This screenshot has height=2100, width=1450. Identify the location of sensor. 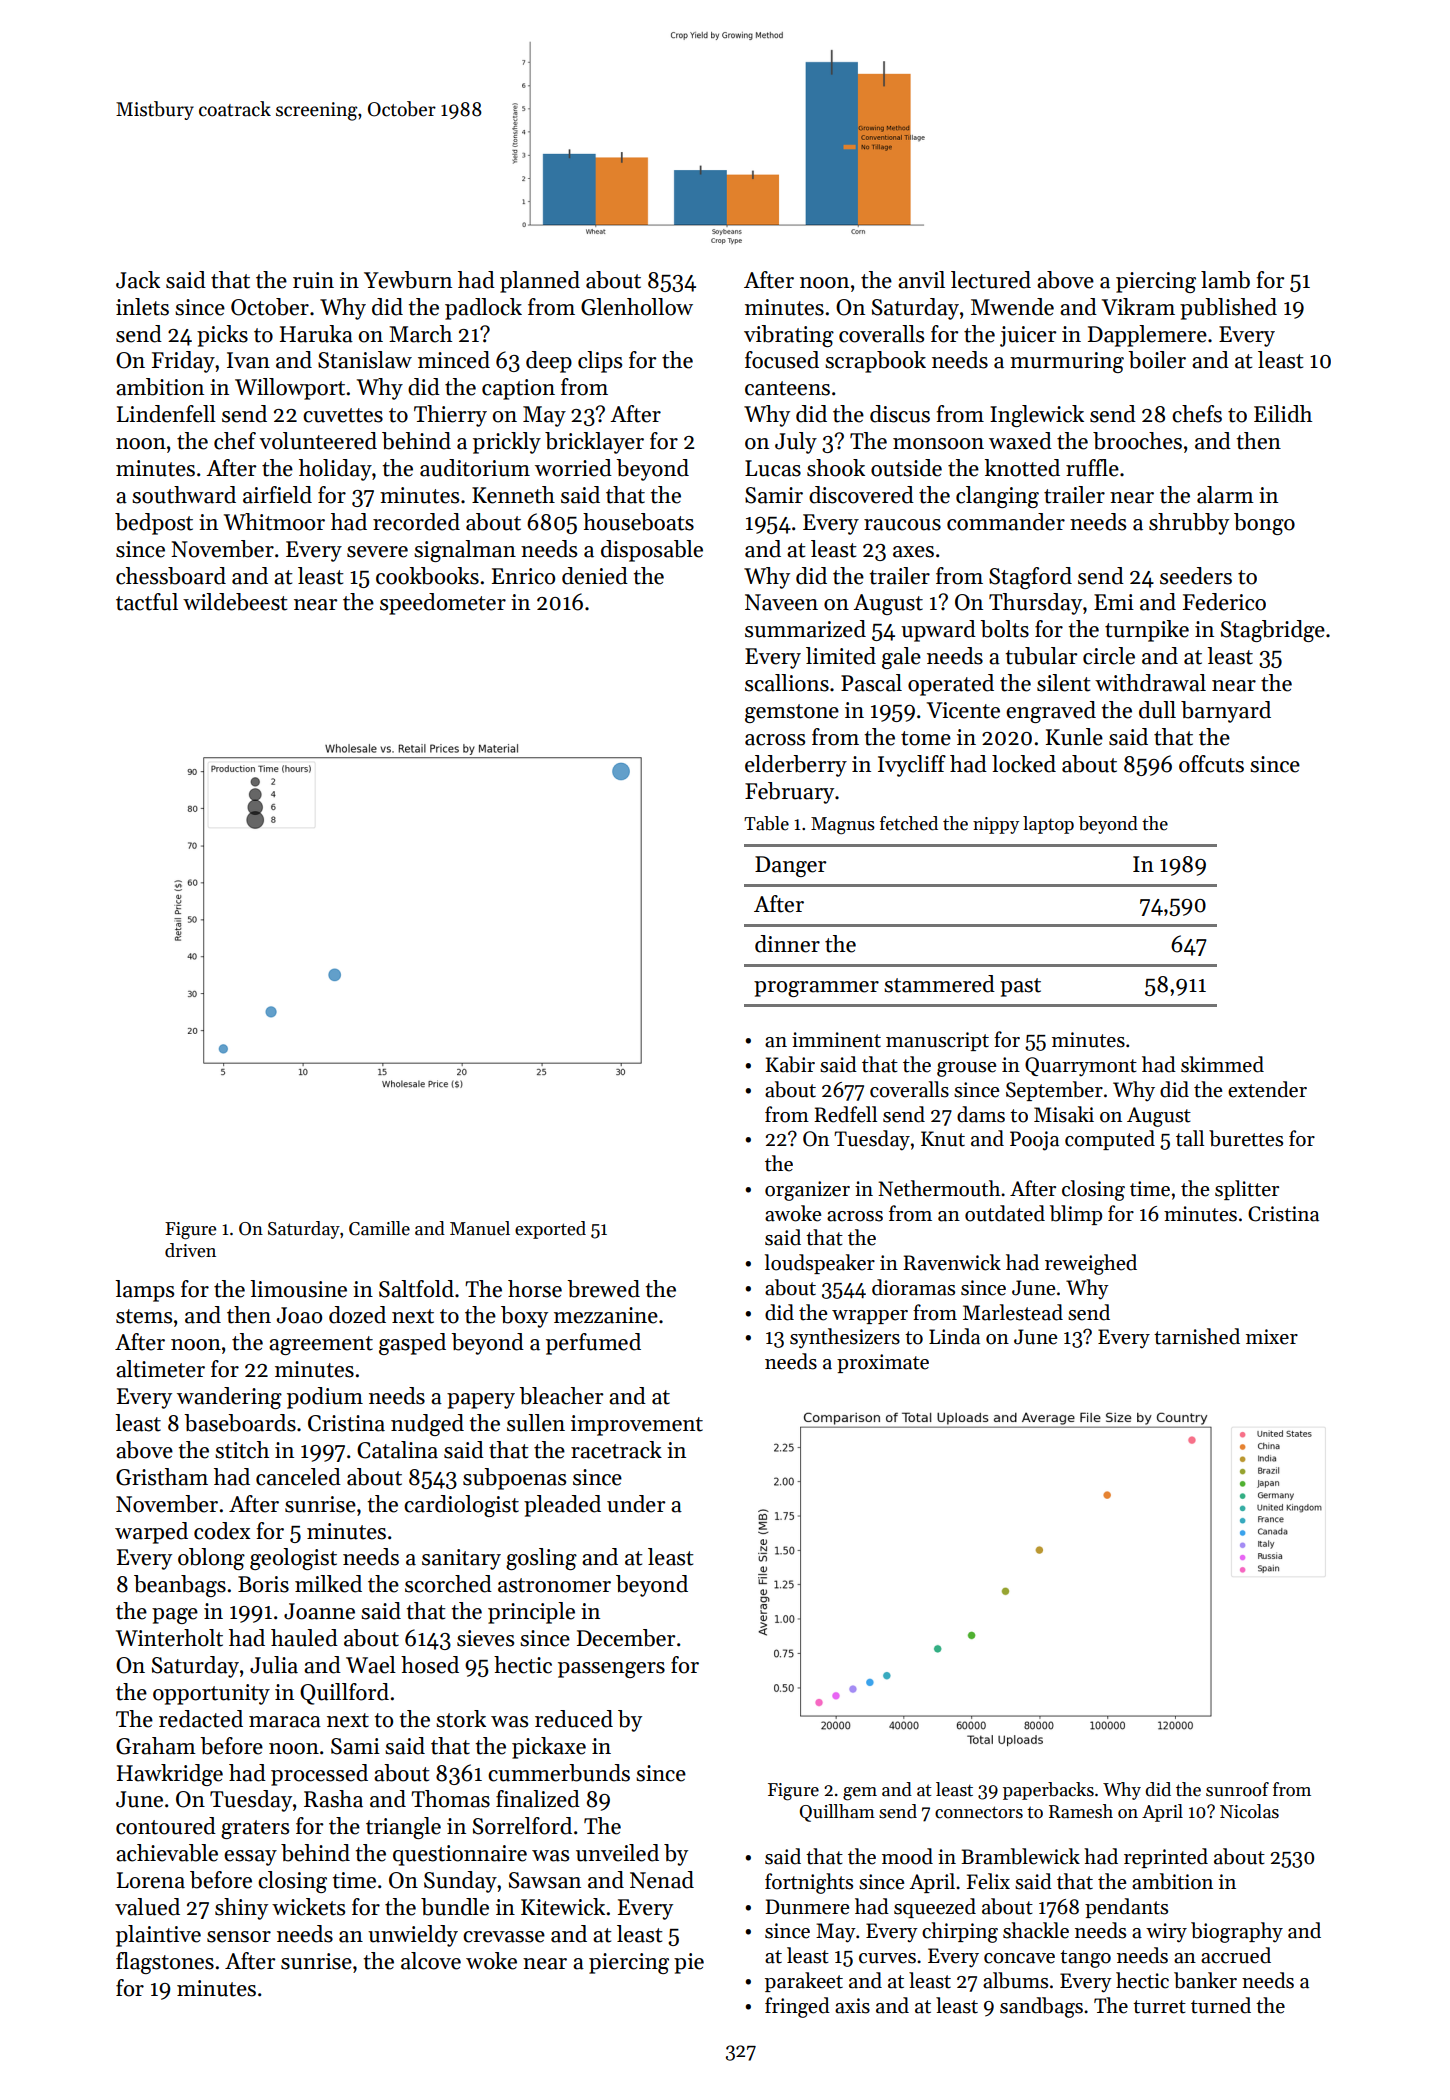
(239, 1937).
